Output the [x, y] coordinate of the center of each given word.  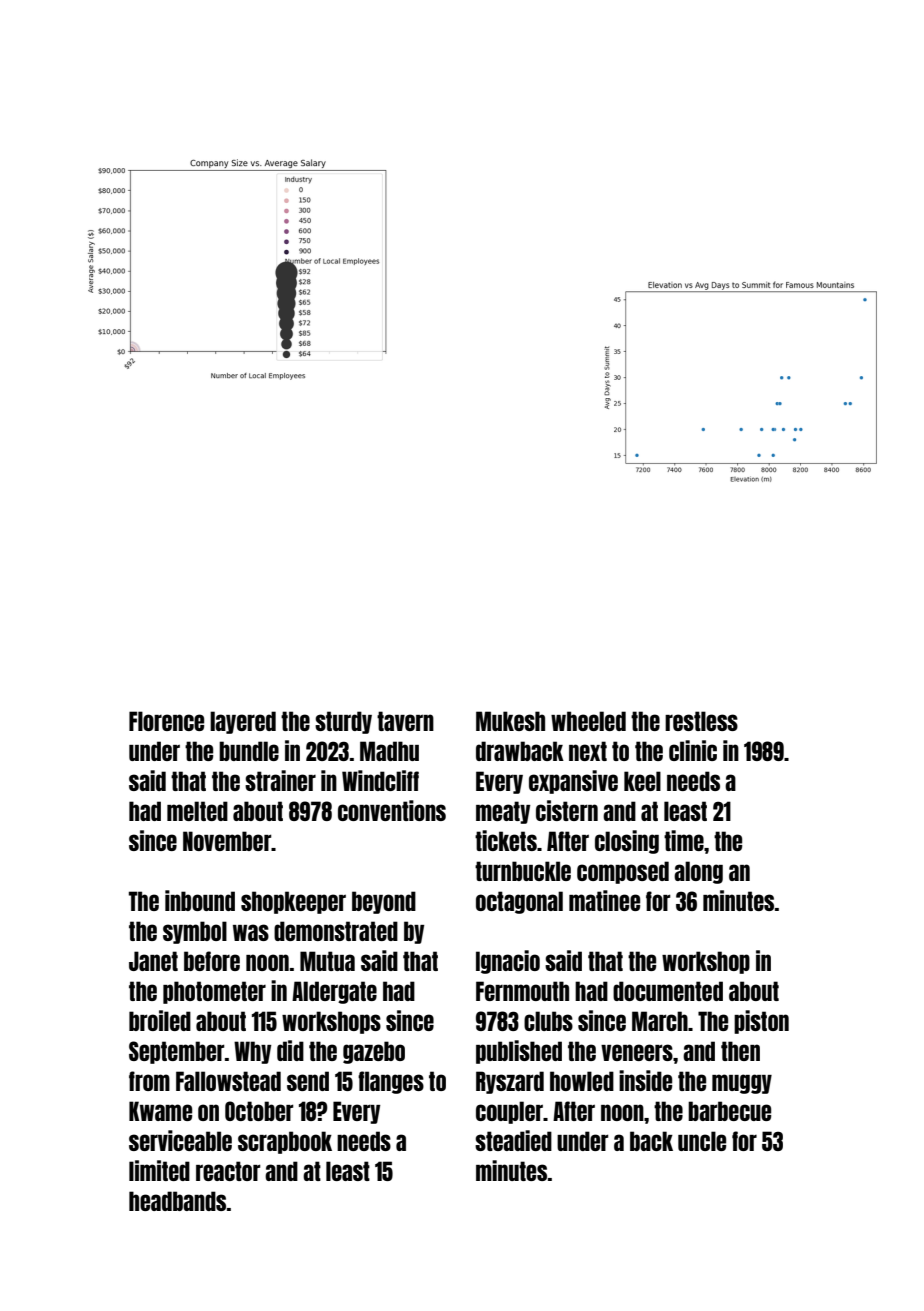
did [290, 1050]
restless [701, 721]
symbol [195, 932]
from [149, 1081]
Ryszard [510, 1082]
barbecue [729, 1111]
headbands [177, 1201]
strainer [280, 780]
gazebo [374, 1052]
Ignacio [508, 962]
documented [668, 991]
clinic [693, 750]
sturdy [343, 722]
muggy [742, 1084]
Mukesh [510, 721]
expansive [573, 782]
